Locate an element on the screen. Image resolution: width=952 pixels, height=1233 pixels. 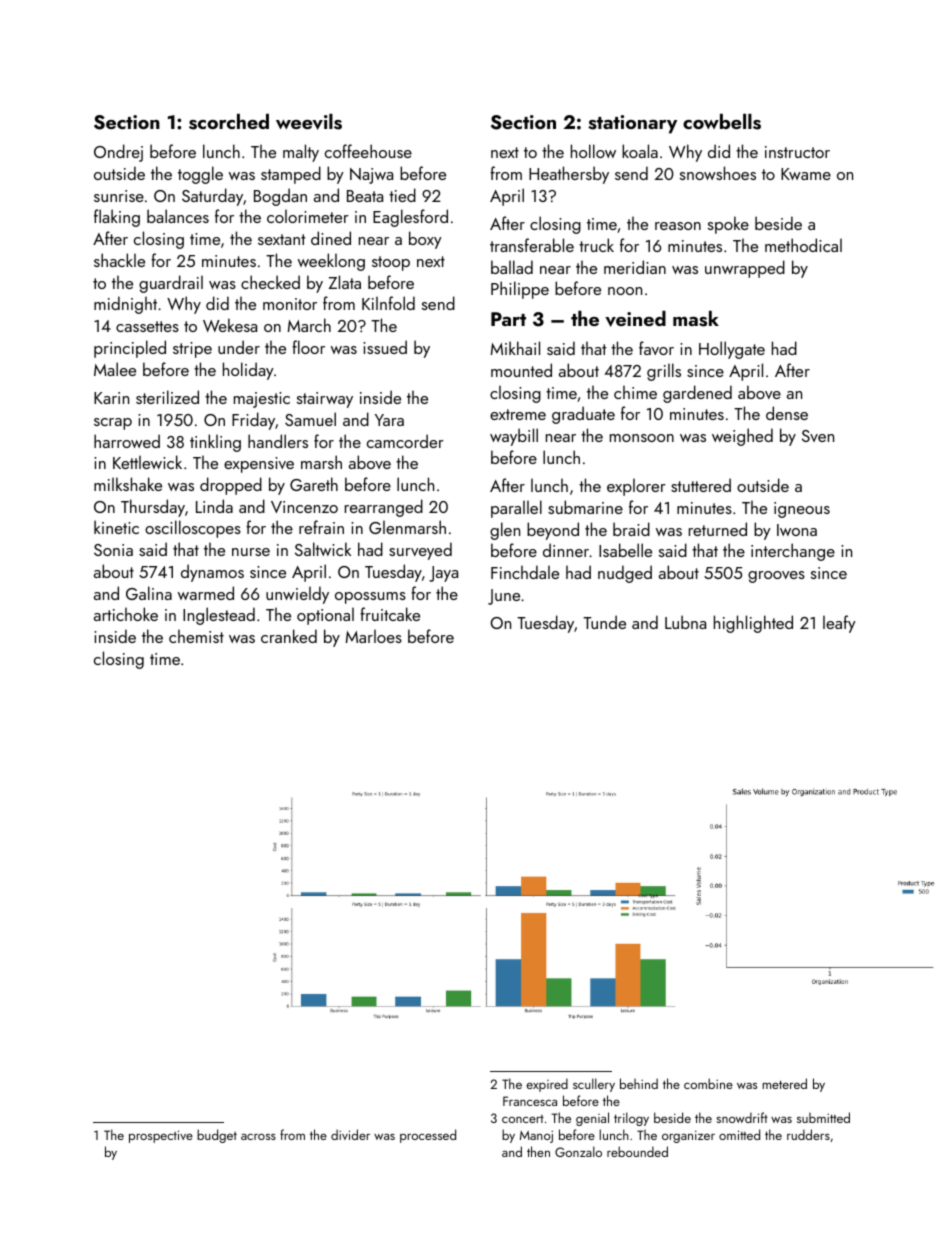
reason is located at coordinates (678, 226).
